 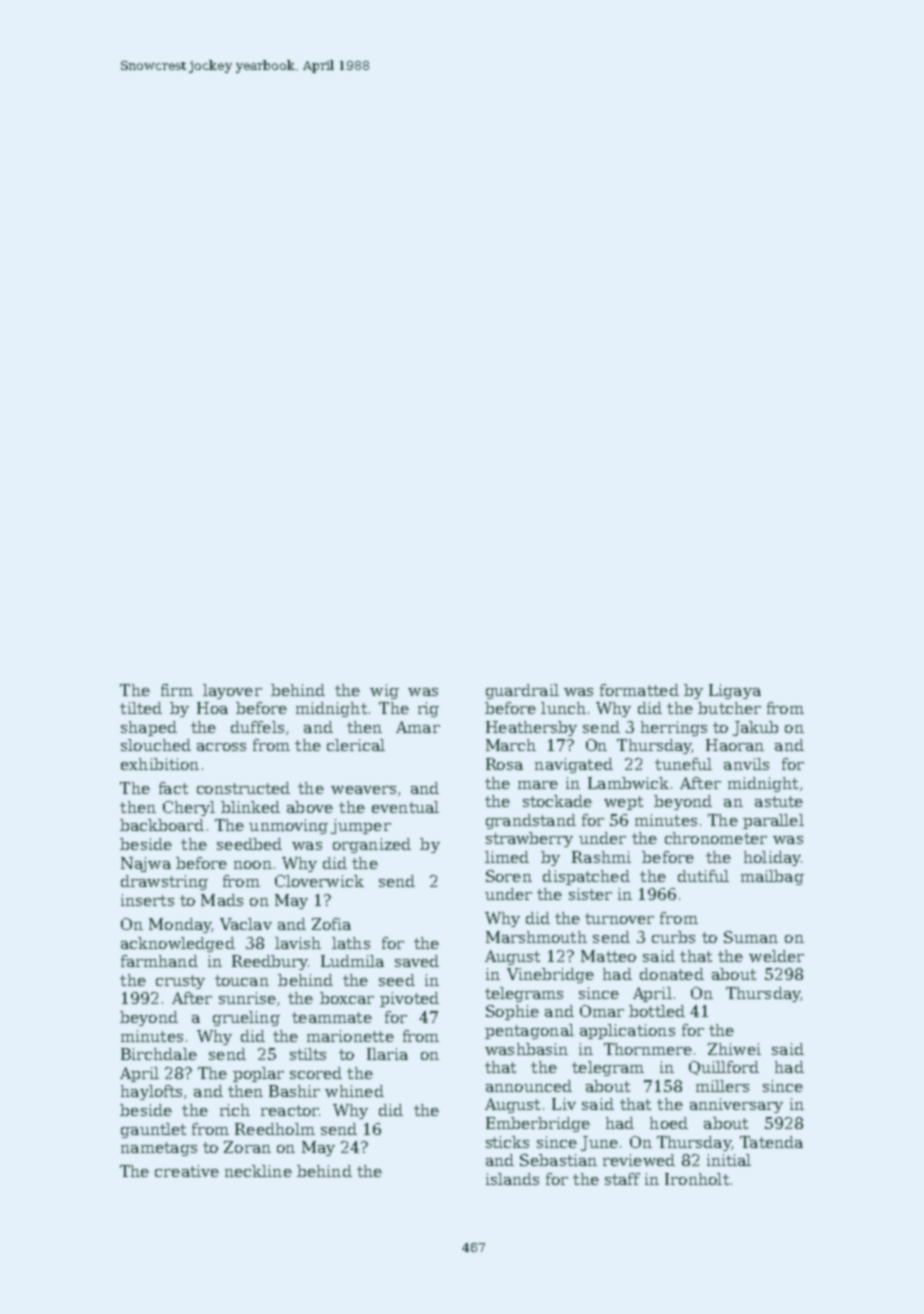 I want to click on saved, so click(x=417, y=961).
